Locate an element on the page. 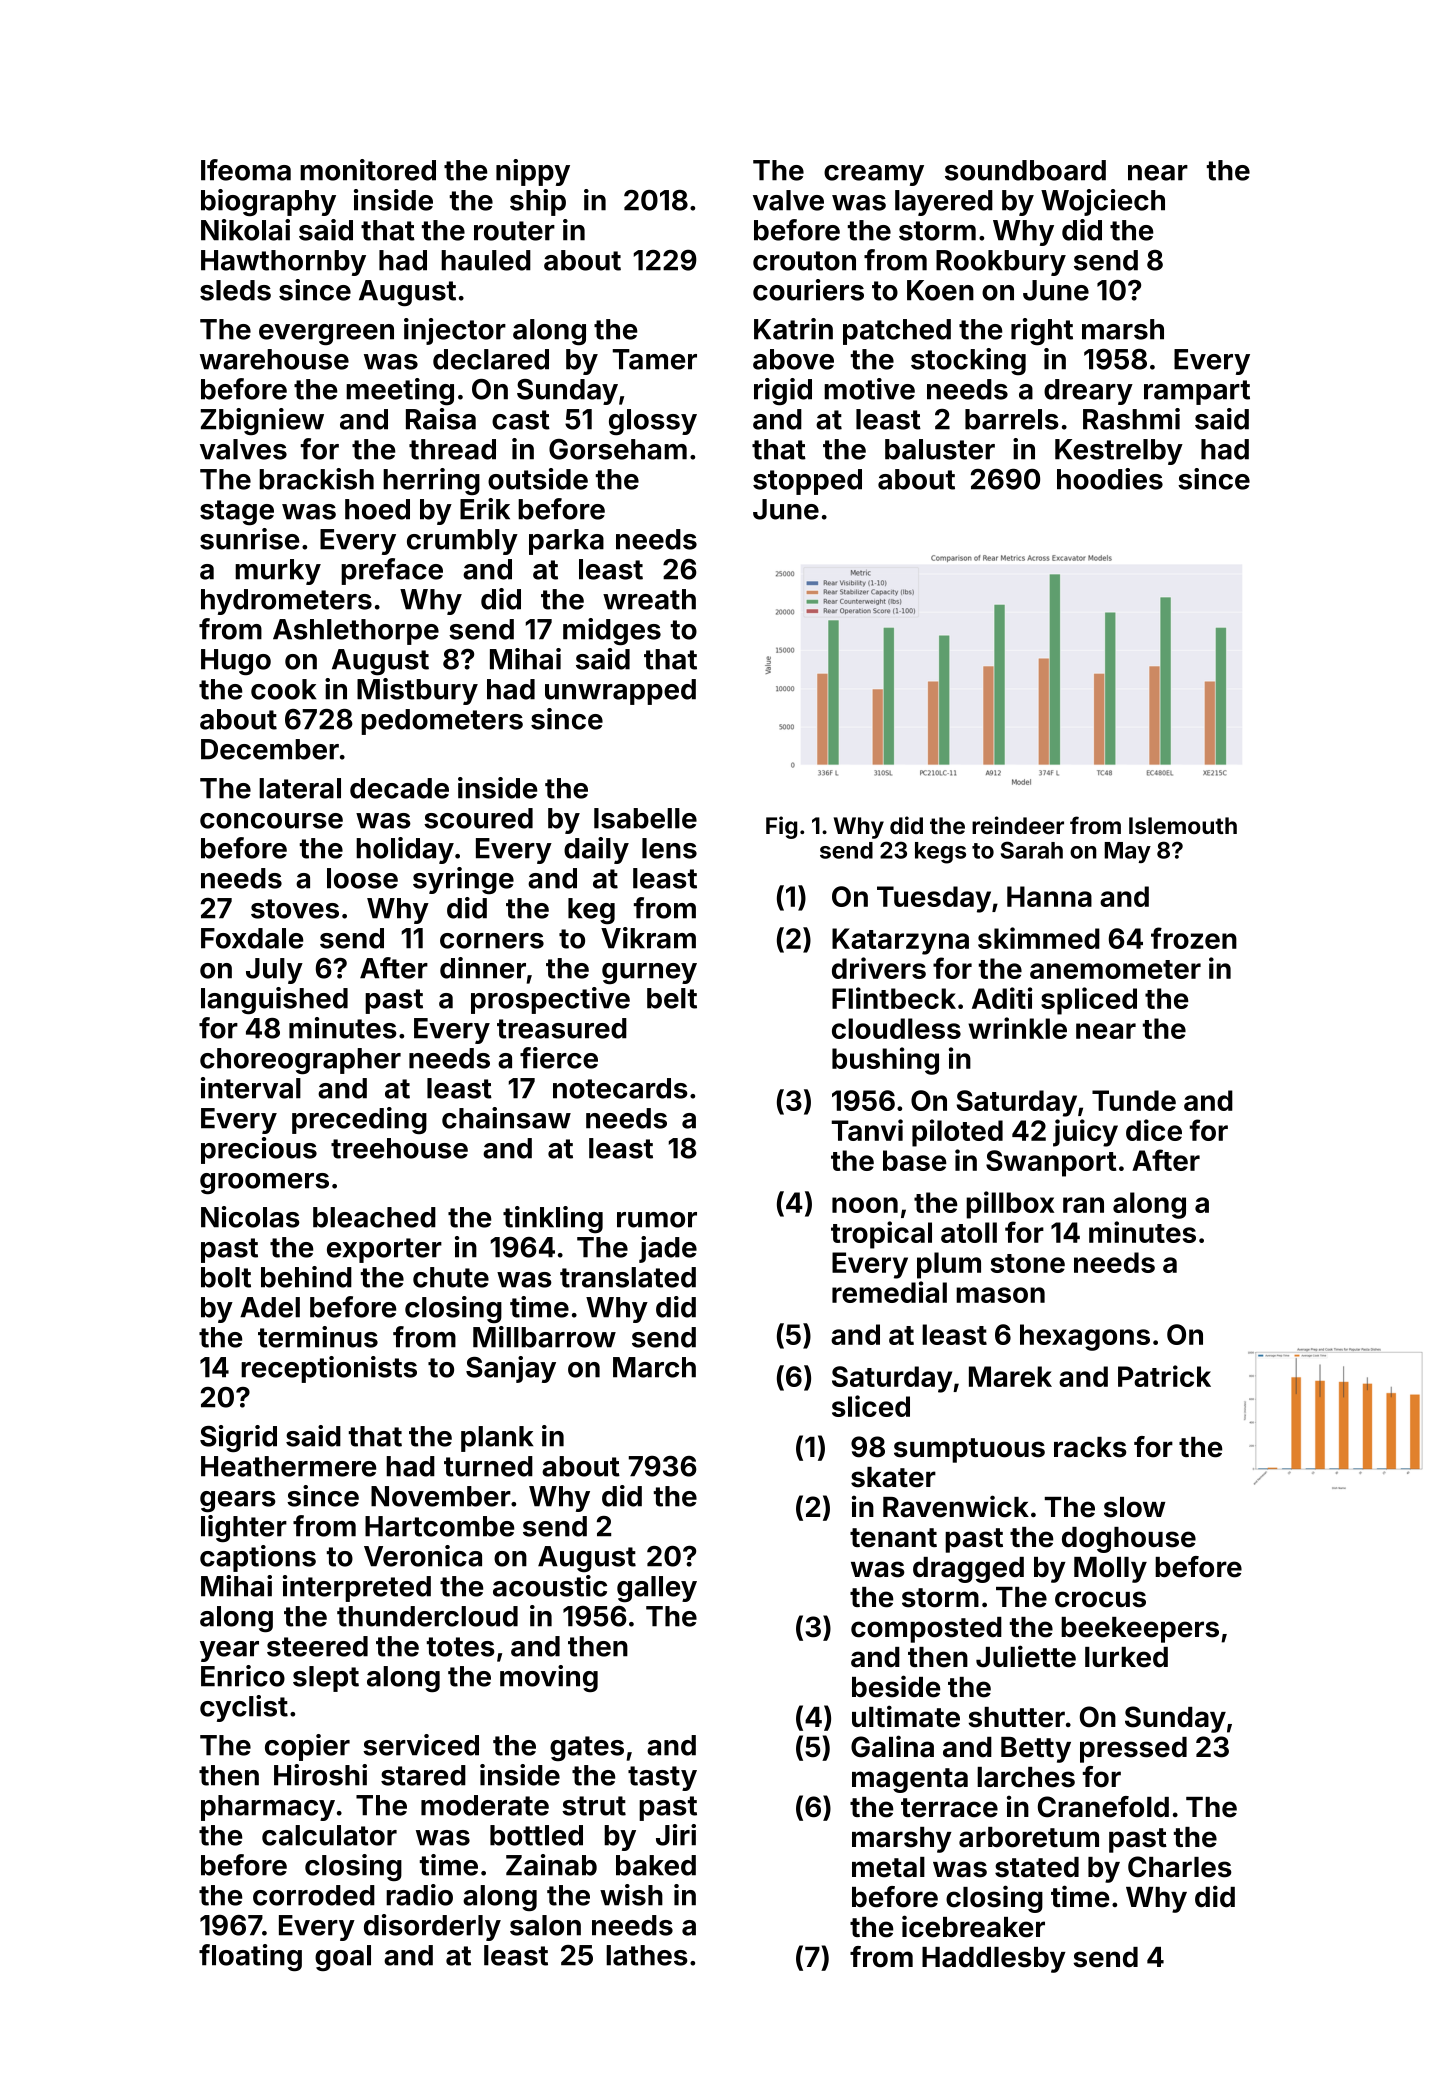 The width and height of the image is (1450, 2100). Patrick is located at coordinates (1164, 1376).
